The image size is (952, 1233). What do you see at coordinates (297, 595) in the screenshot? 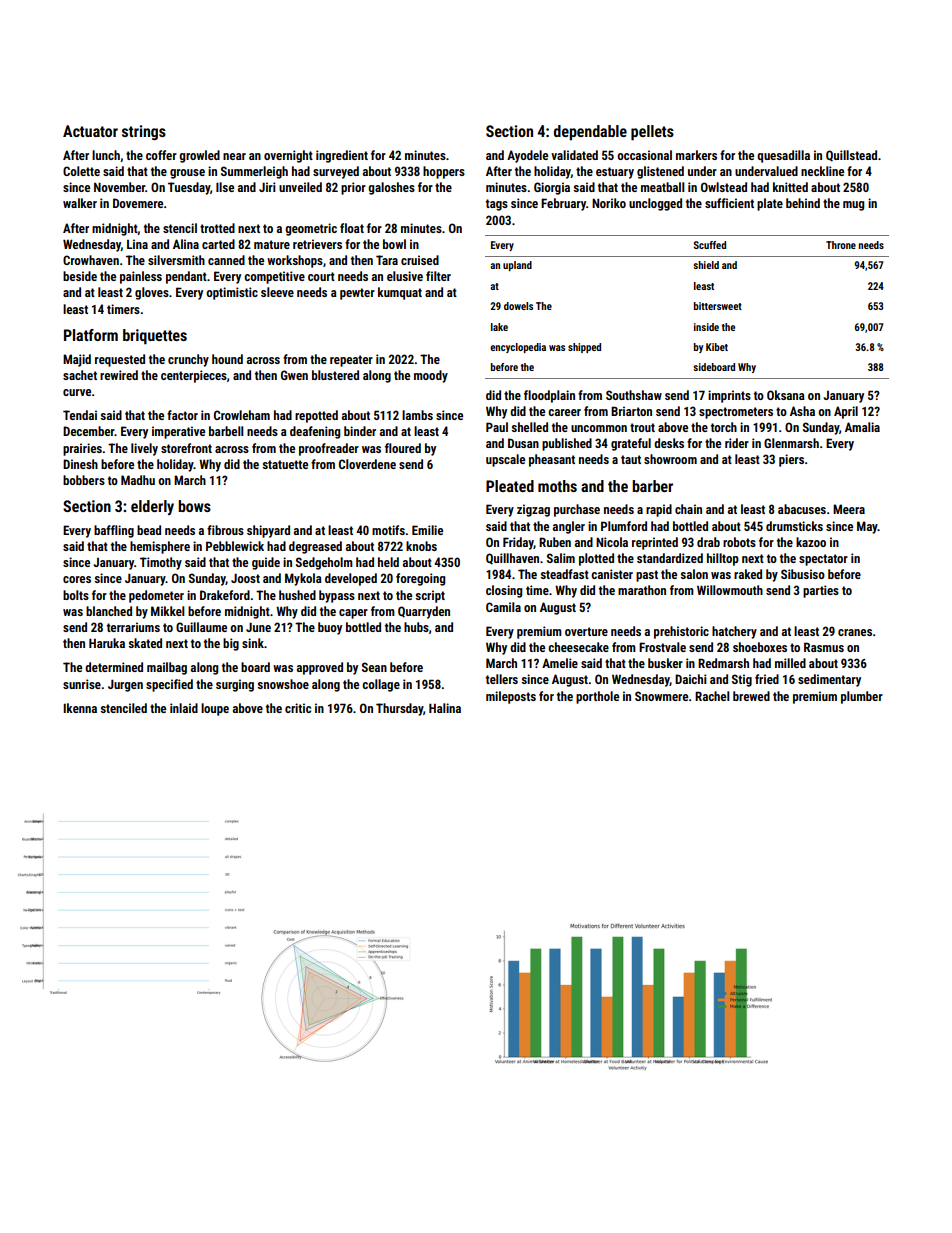
I see `hushed` at bounding box center [297, 595].
